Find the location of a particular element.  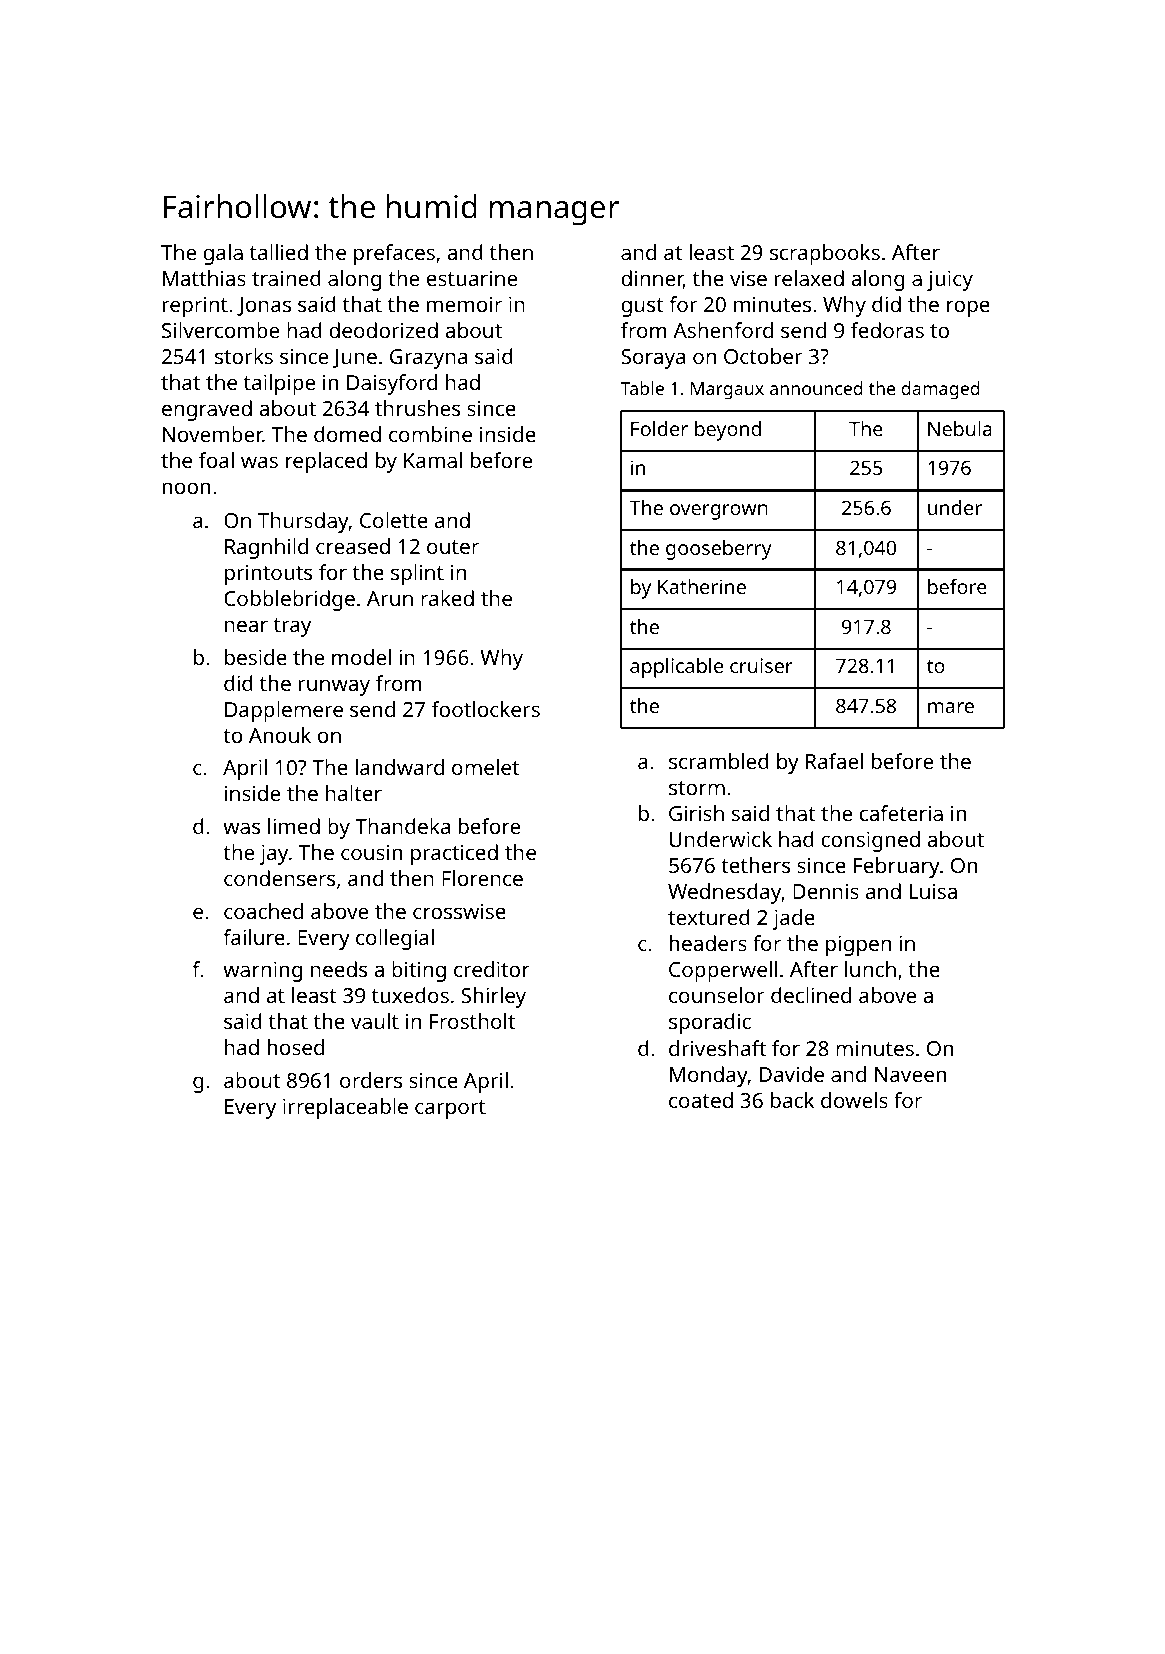

irreplaceable is located at coordinates (345, 1108).
